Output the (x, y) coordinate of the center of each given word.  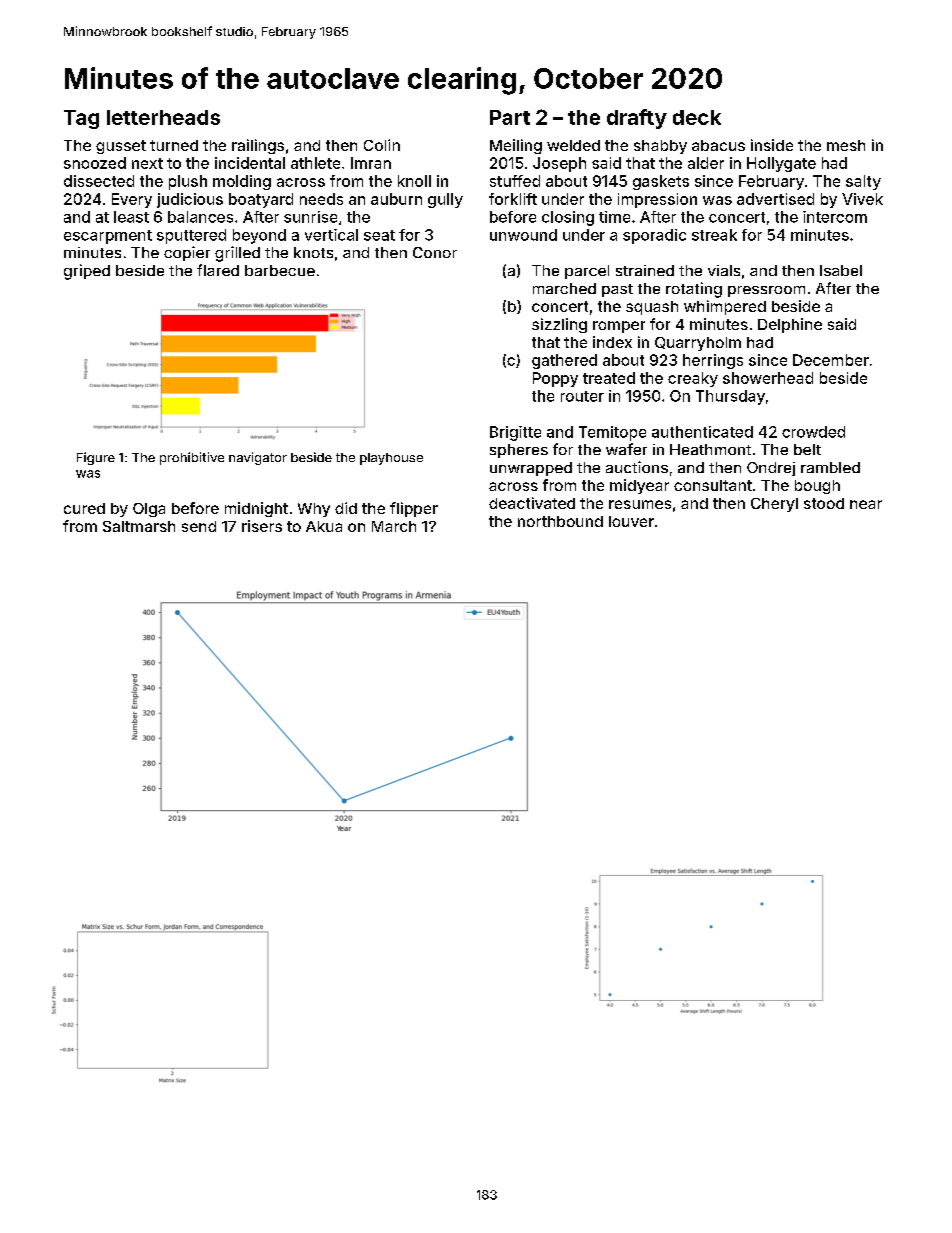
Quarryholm (698, 344)
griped (87, 272)
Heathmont (710, 449)
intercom (835, 217)
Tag (81, 119)
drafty (637, 119)
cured (84, 508)
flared (218, 270)
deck (697, 117)
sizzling (559, 325)
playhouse (391, 459)
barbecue (280, 270)
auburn (396, 199)
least (131, 217)
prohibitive (192, 458)
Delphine (790, 325)
